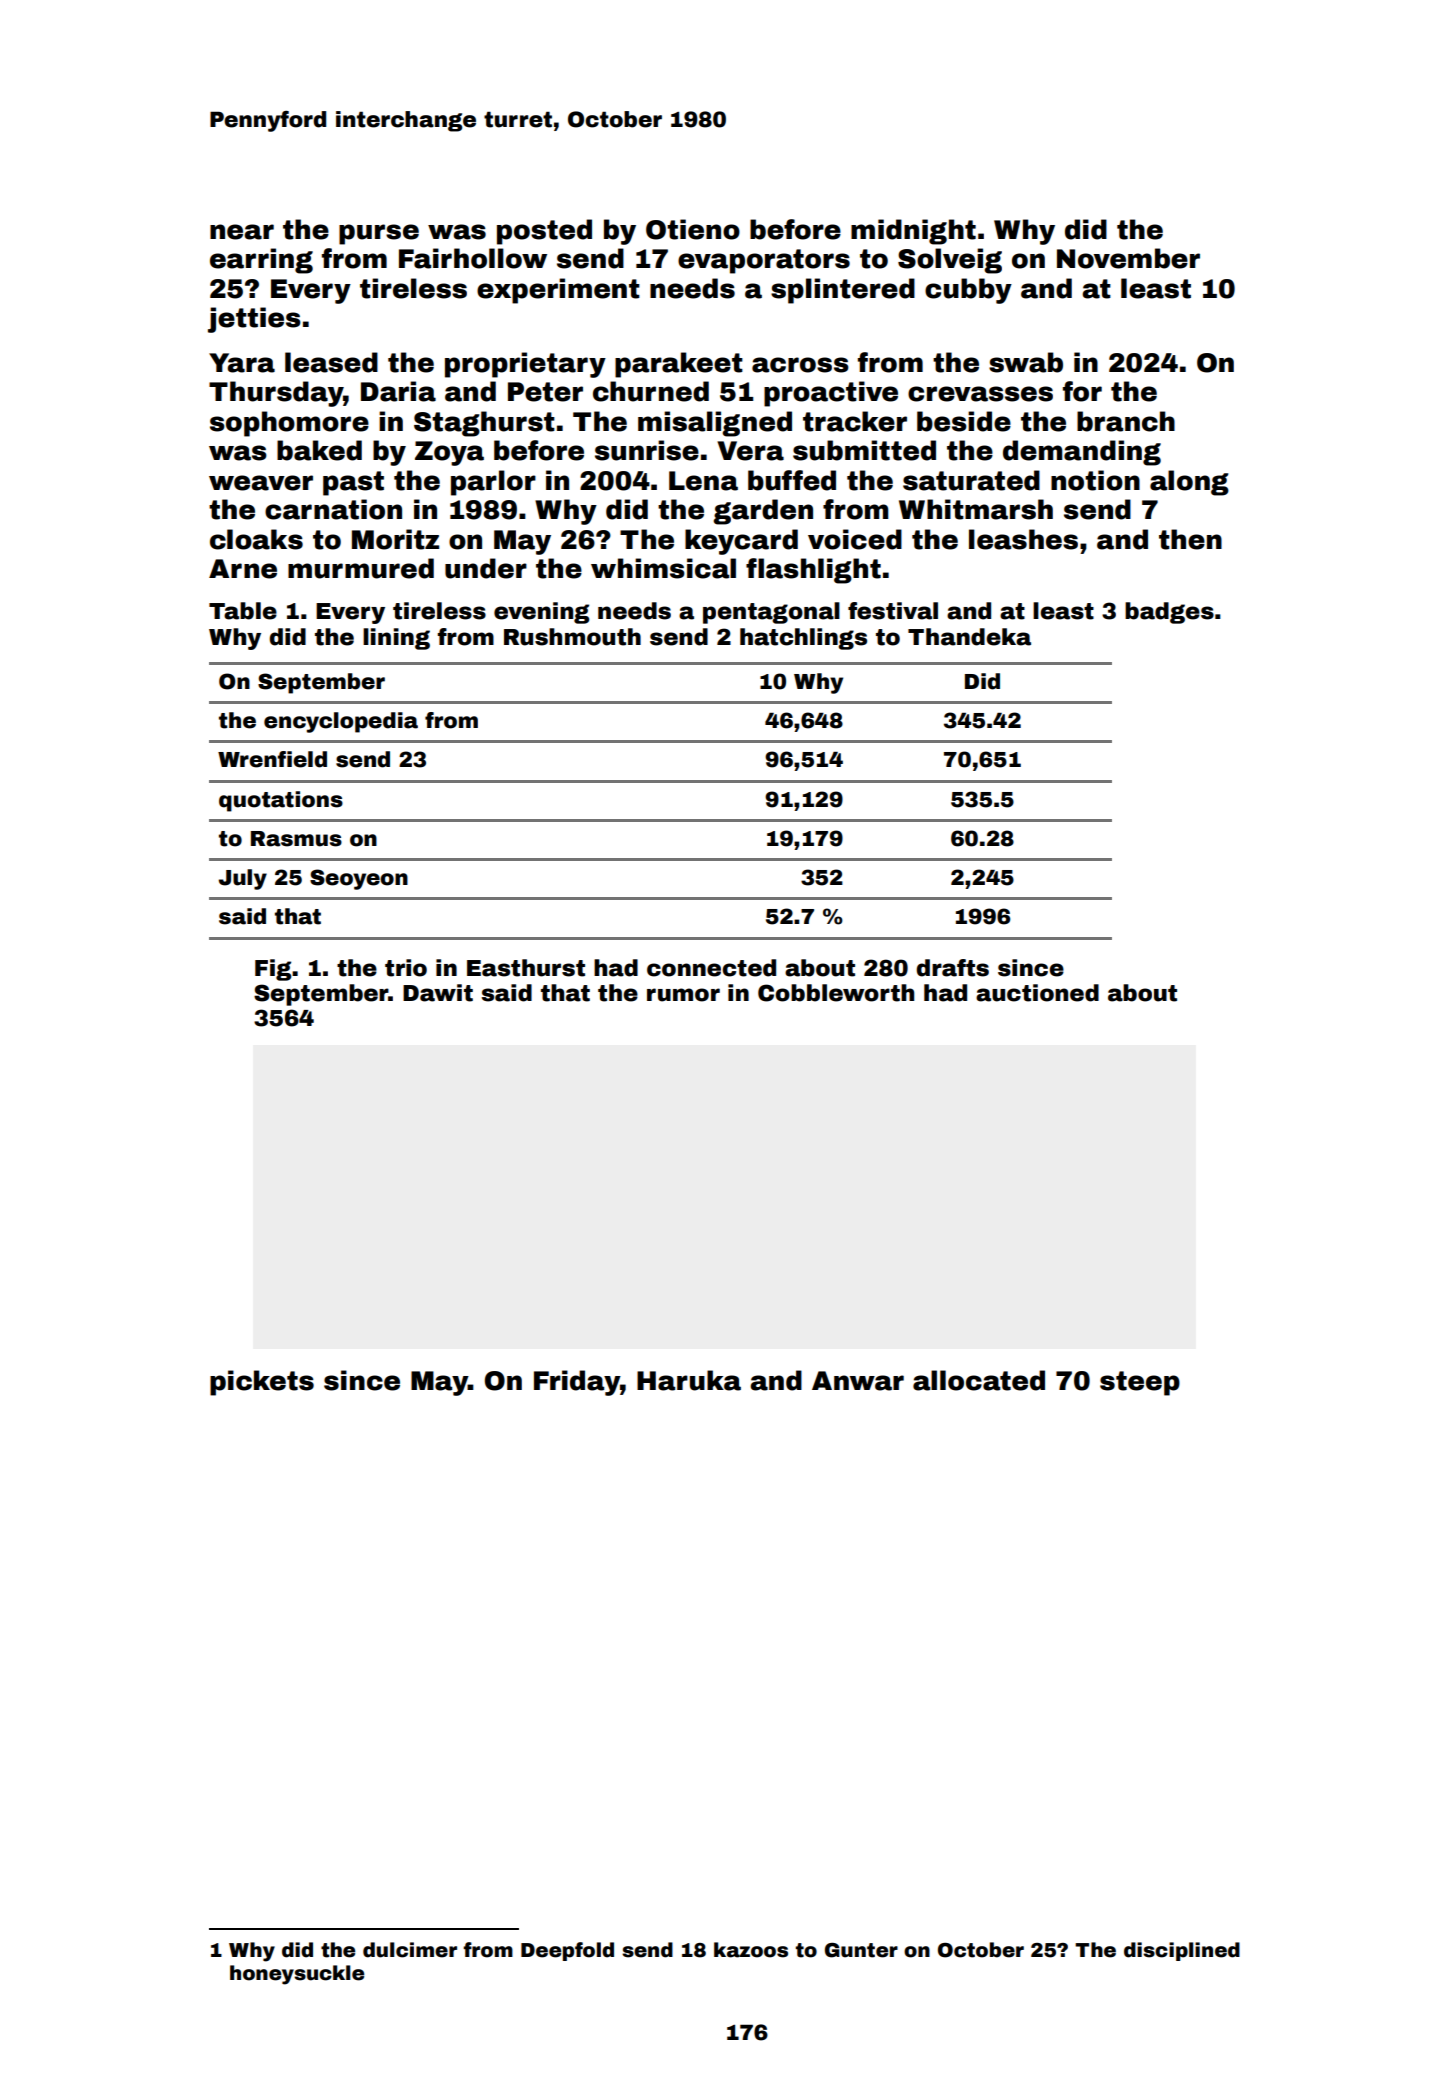 Image resolution: width=1450 pixels, height=2100 pixels. What do you see at coordinates (1037, 993) in the image?
I see `auctioned` at bounding box center [1037, 993].
